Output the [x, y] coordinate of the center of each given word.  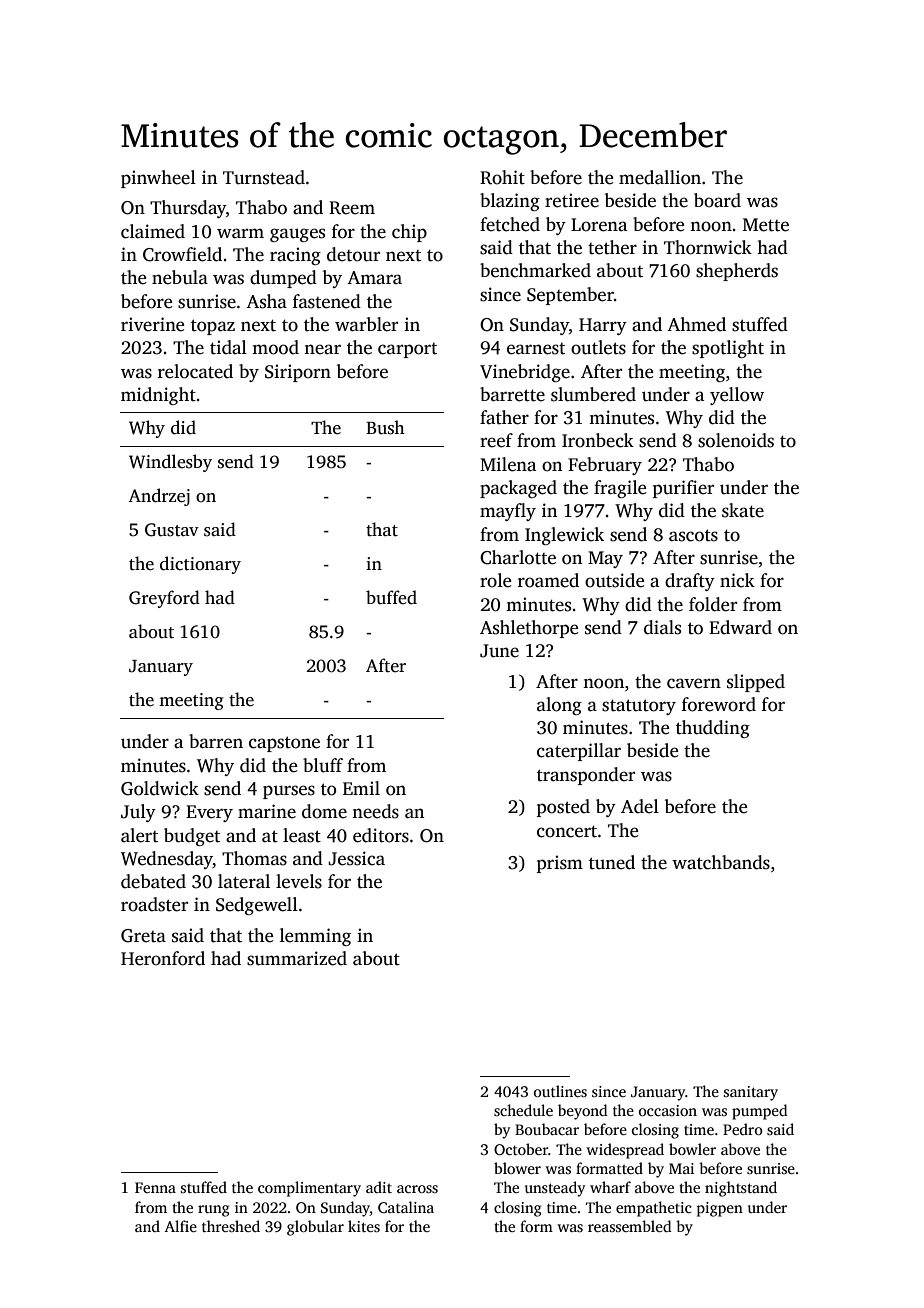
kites [364, 1226]
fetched [510, 224]
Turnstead [264, 177]
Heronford [163, 958]
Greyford [164, 599]
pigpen [720, 1209]
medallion [660, 177]
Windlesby [170, 463]
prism [560, 864]
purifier [683, 489]
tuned [612, 862]
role [496, 580]
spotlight [728, 349]
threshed [231, 1226]
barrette [512, 394]
